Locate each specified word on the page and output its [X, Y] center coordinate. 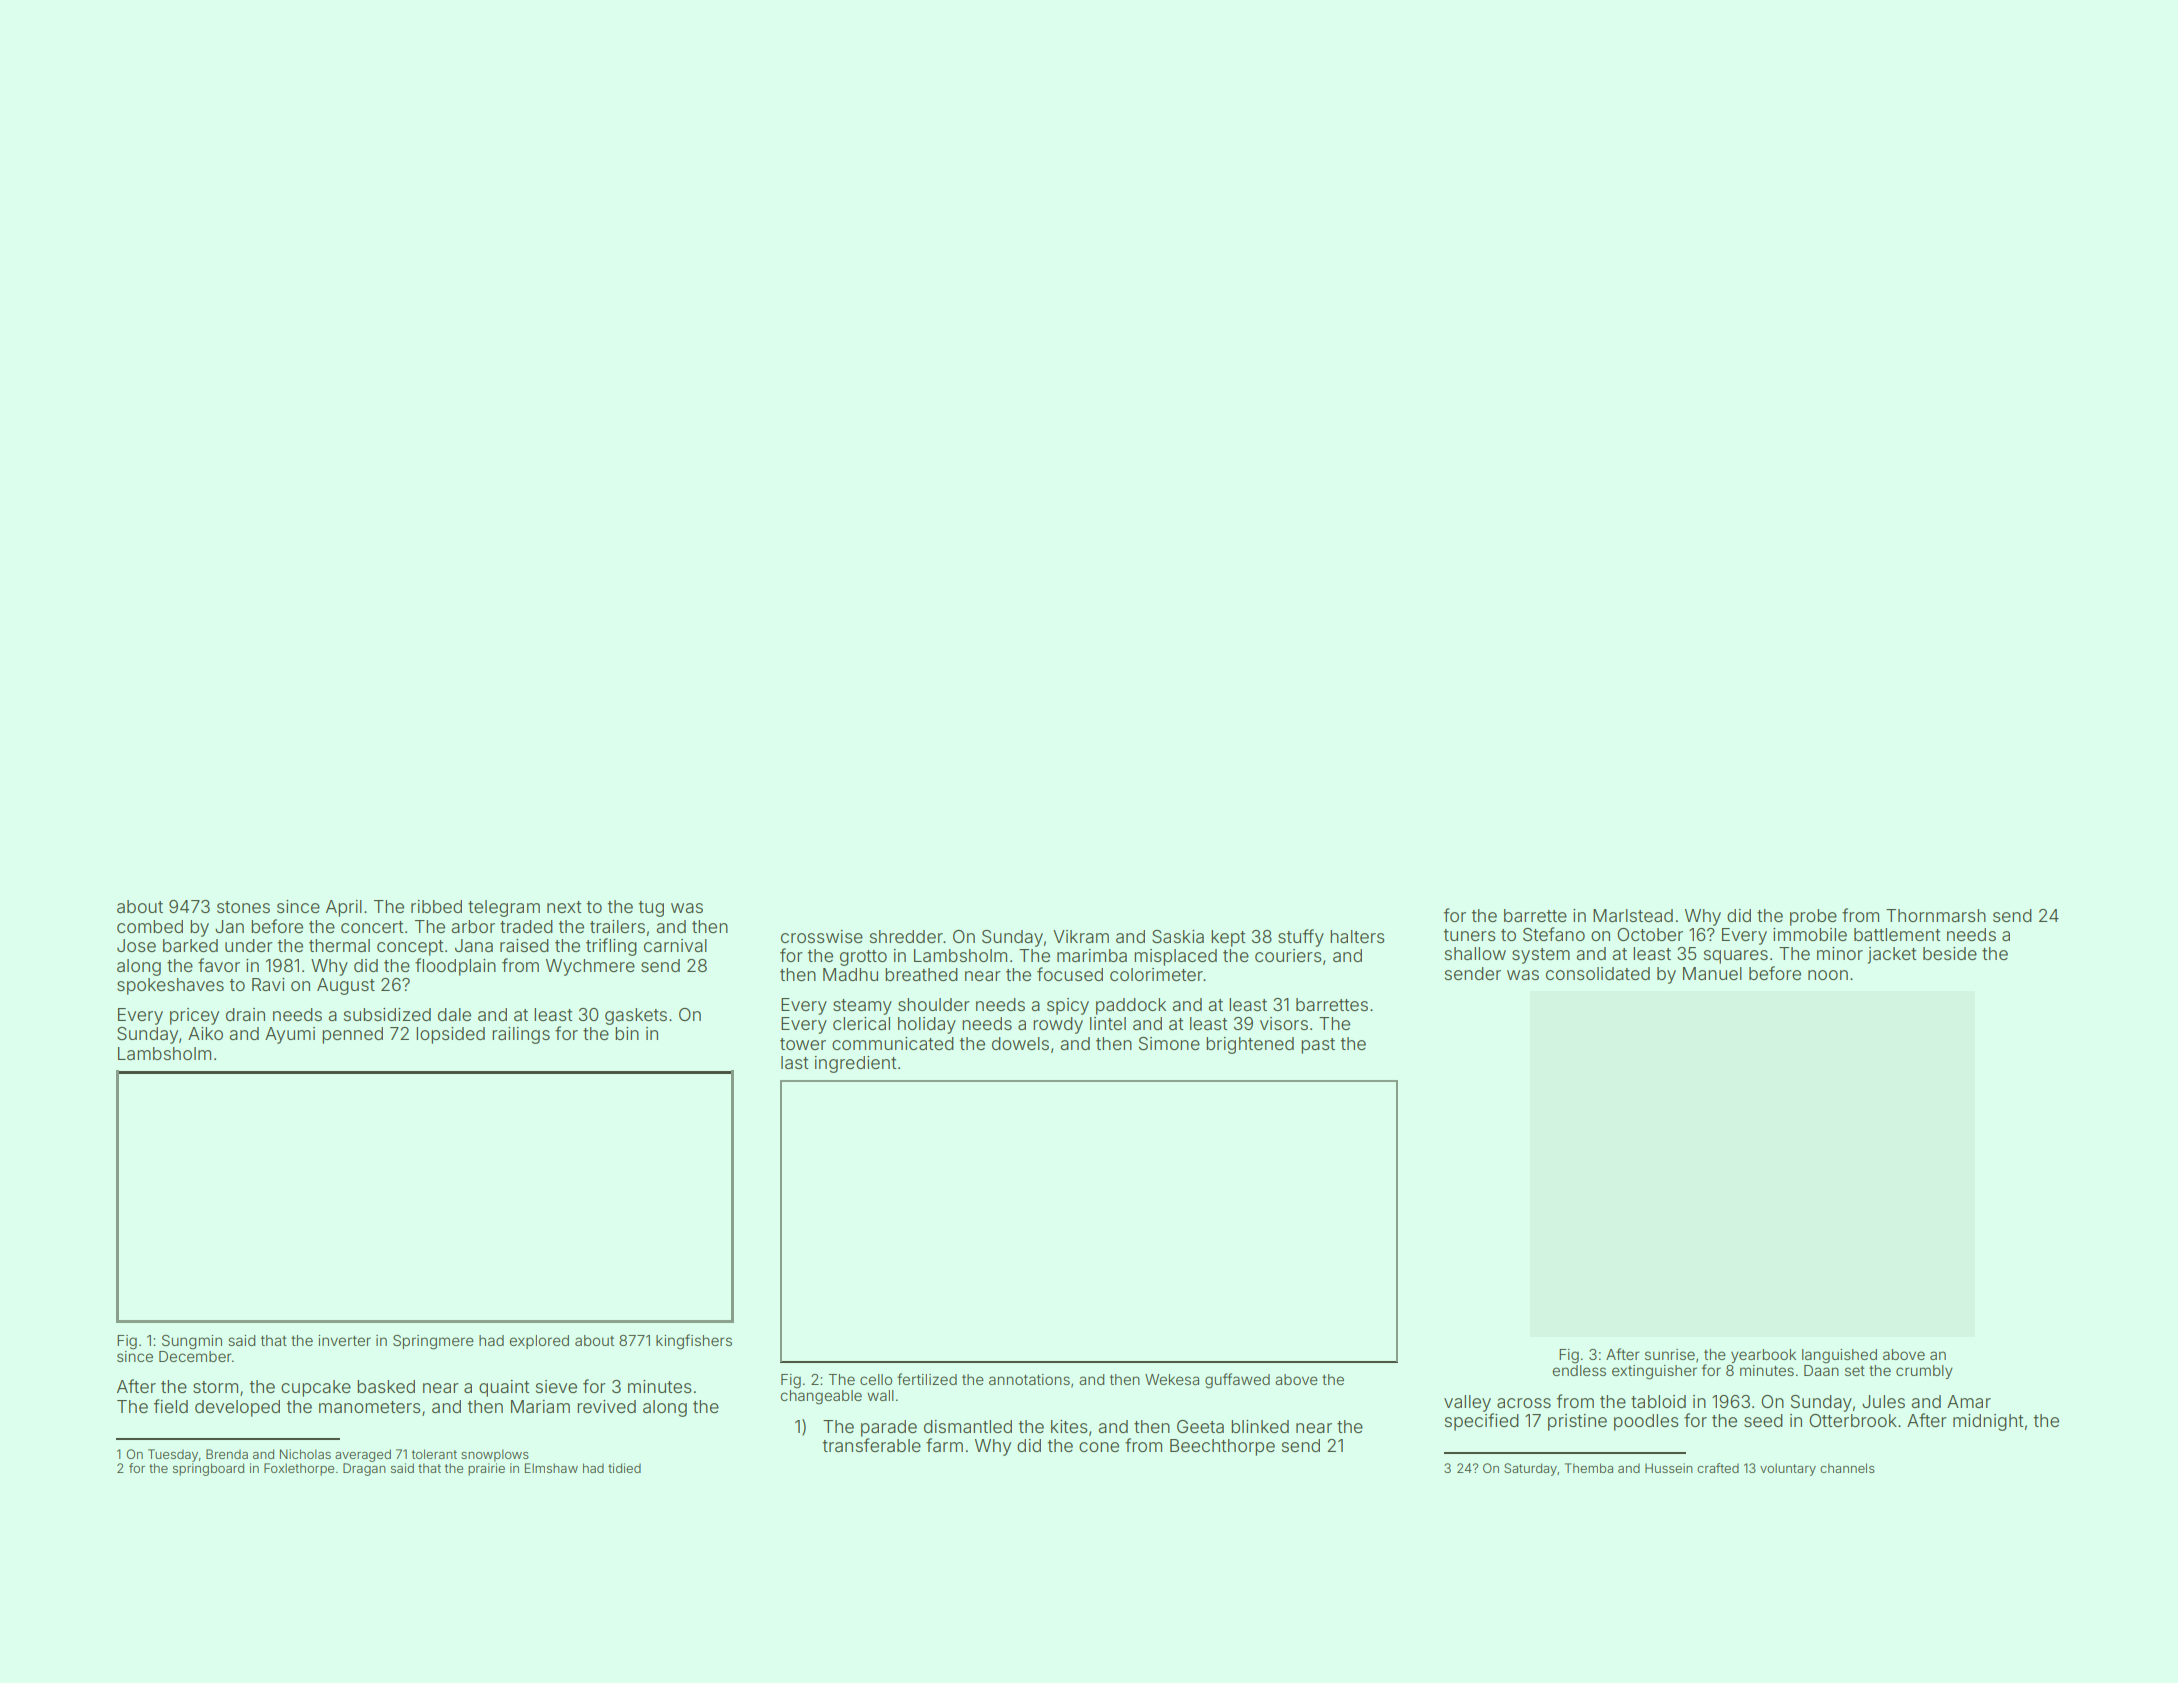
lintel [1108, 1023]
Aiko [205, 1033]
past [1318, 1046]
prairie [486, 1469]
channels [1847, 1468]
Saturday [1530, 1469]
